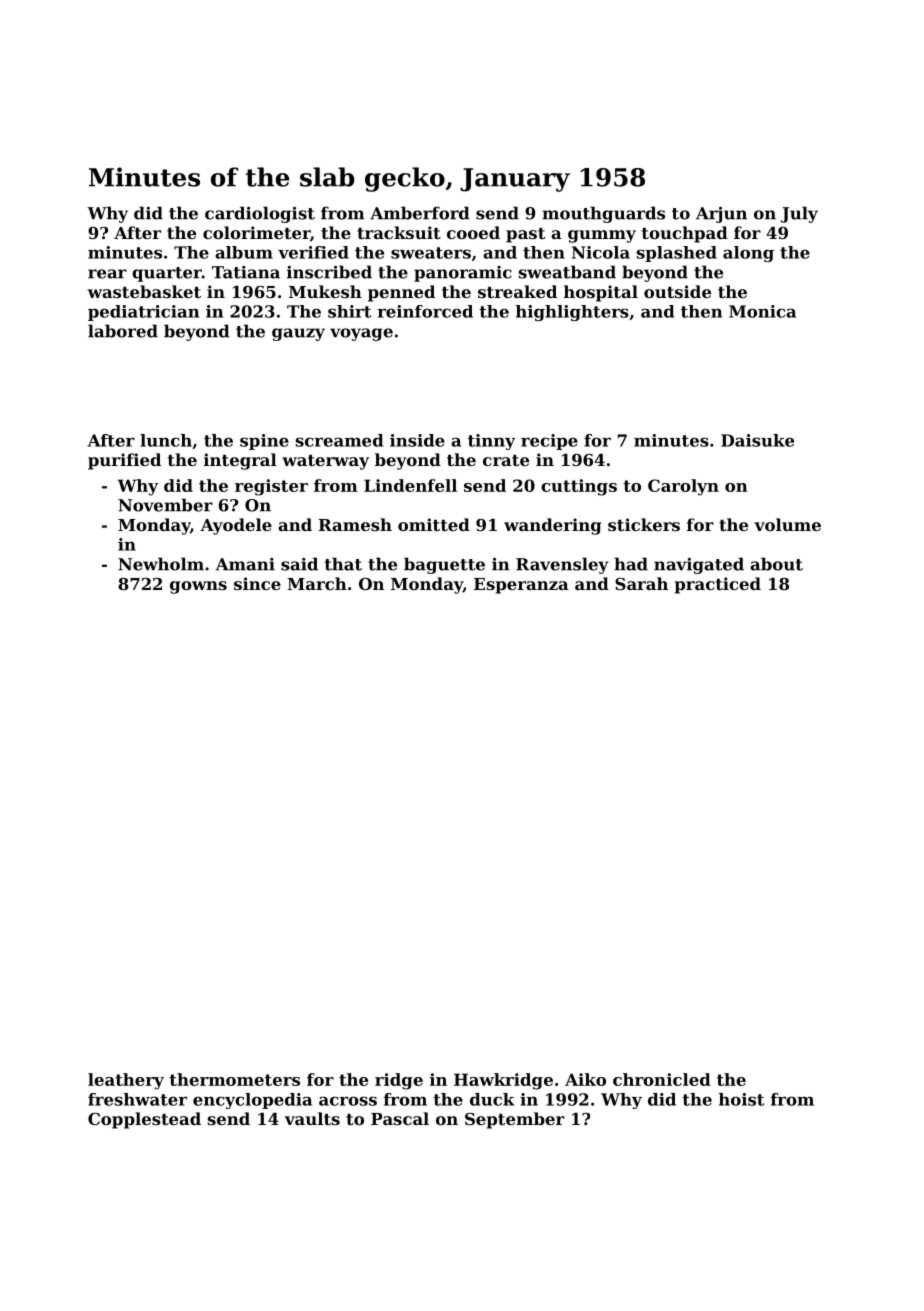  What do you see at coordinates (662, 1079) in the screenshot?
I see `chronicled` at bounding box center [662, 1079].
